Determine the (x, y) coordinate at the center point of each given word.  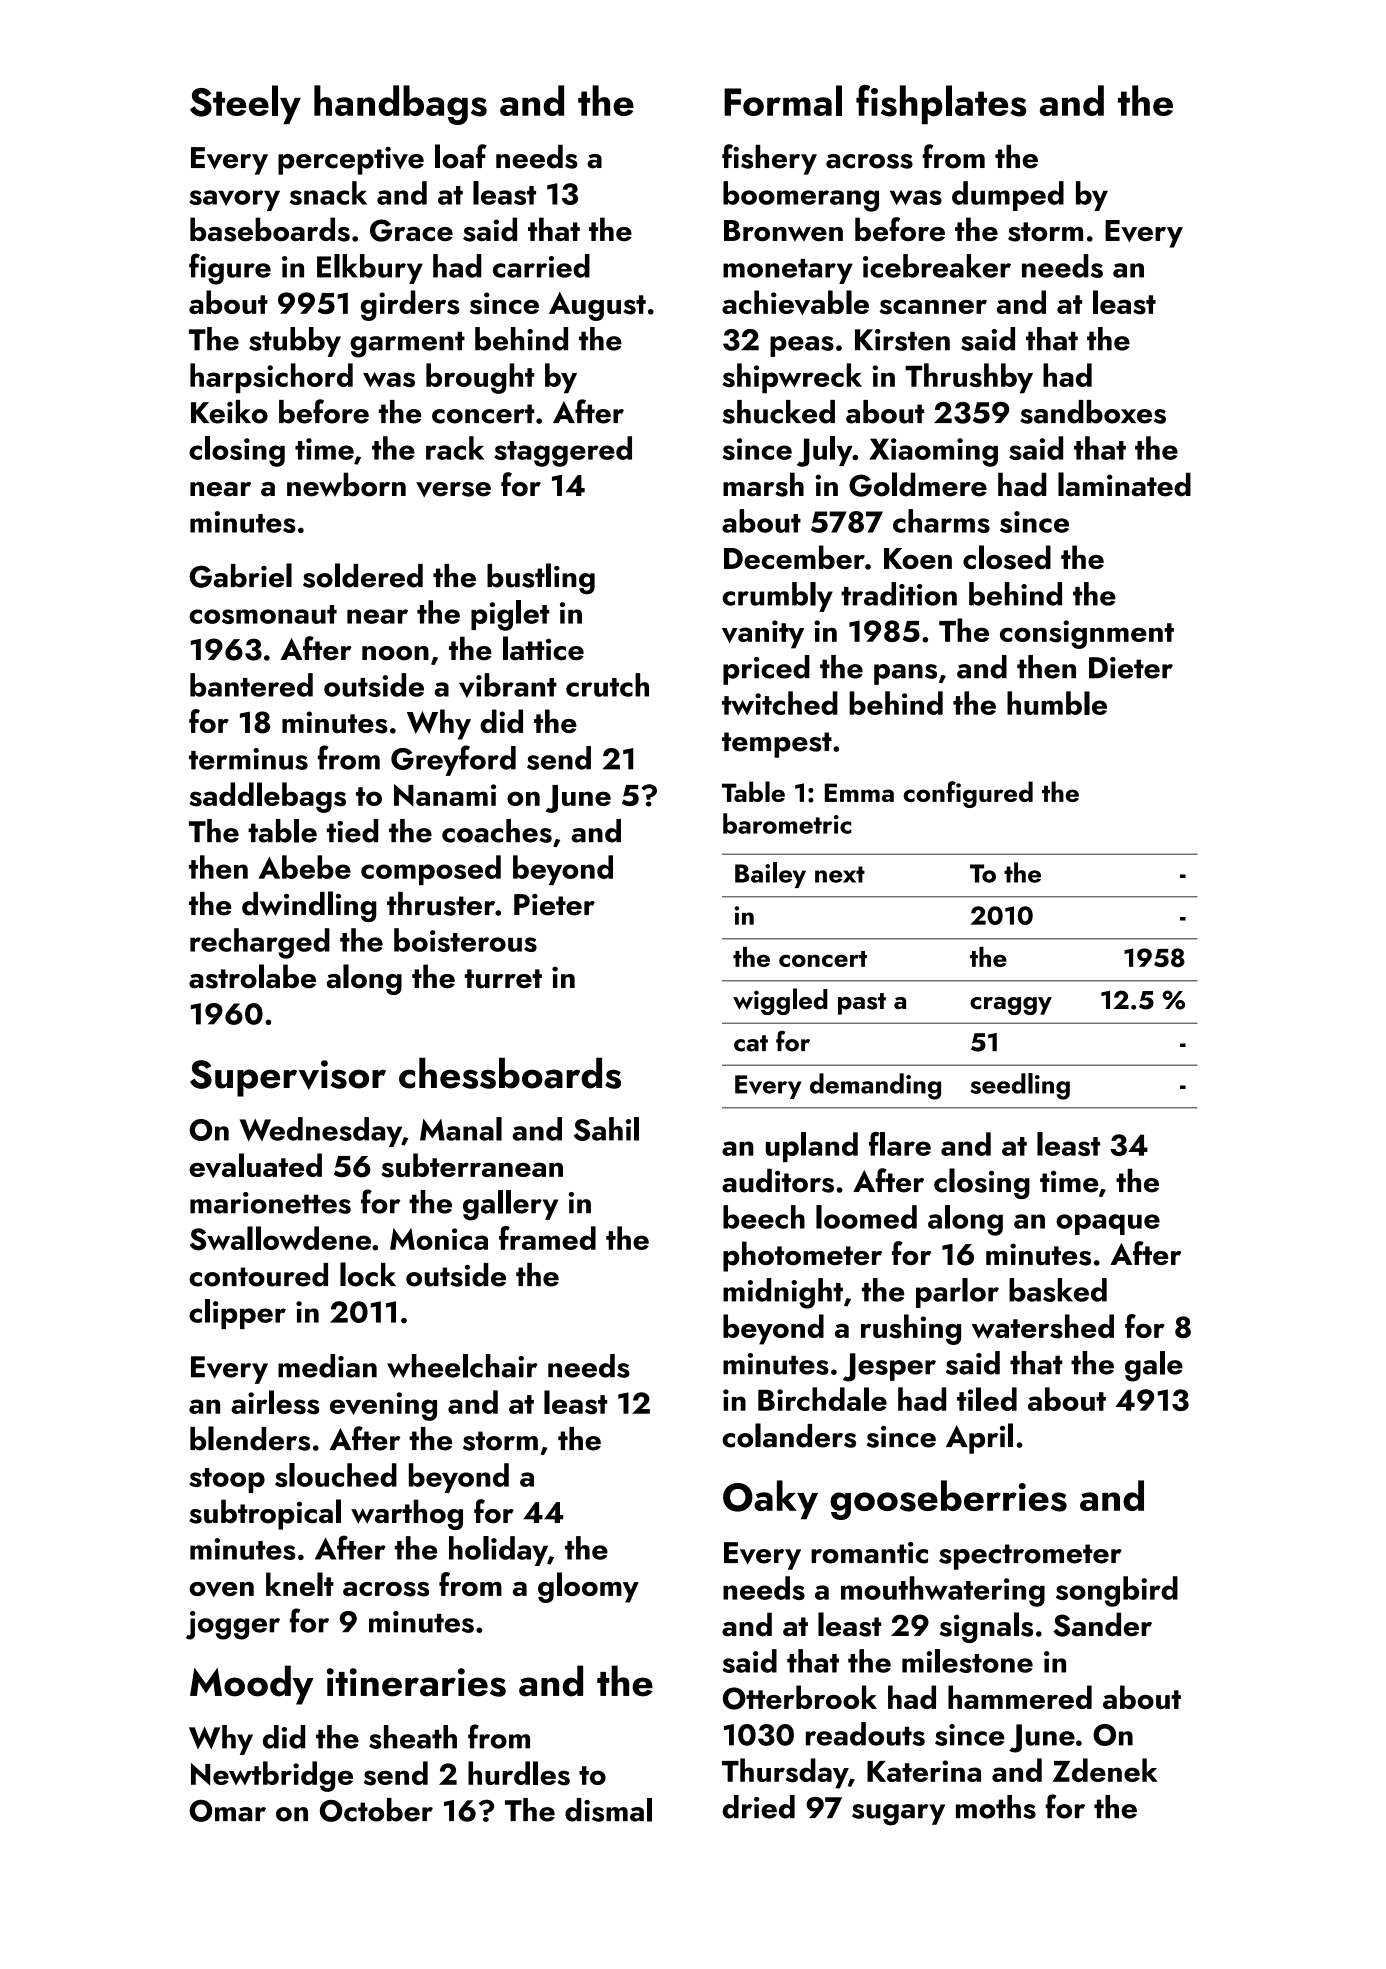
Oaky (770, 1500)
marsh (763, 484)
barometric (787, 823)
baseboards (270, 229)
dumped (1008, 196)
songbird (1117, 1591)
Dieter (1131, 668)
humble (1057, 703)
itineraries (416, 1682)
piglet (510, 615)
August (597, 306)
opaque (1108, 1224)
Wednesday (321, 1132)
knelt (300, 1584)
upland (812, 1147)
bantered (251, 685)
